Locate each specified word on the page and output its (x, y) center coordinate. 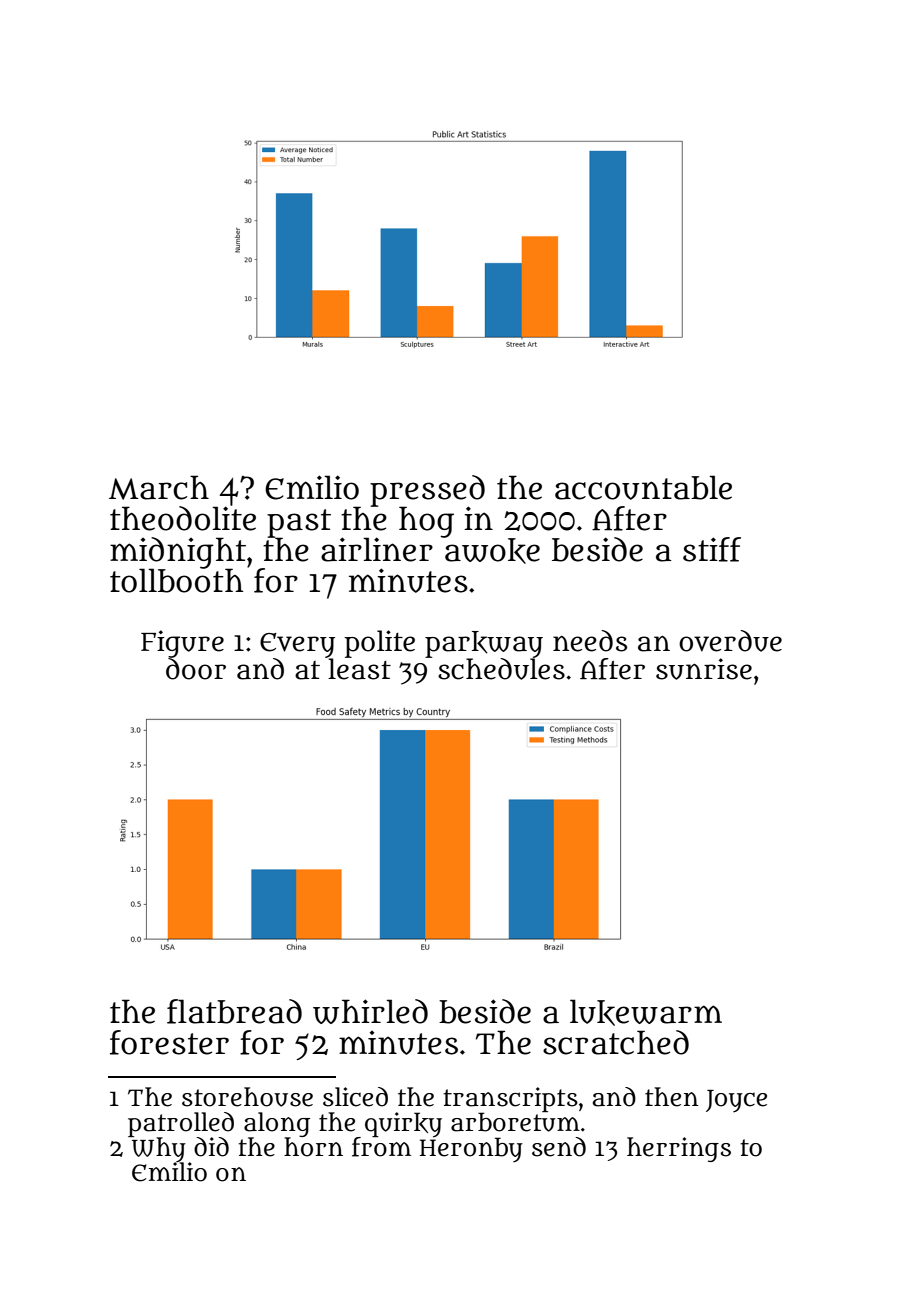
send (559, 1147)
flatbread (234, 1011)
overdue (730, 641)
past (299, 523)
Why (159, 1149)
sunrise (704, 669)
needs (590, 641)
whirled (370, 1011)
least (359, 669)
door (196, 669)
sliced (355, 1097)
